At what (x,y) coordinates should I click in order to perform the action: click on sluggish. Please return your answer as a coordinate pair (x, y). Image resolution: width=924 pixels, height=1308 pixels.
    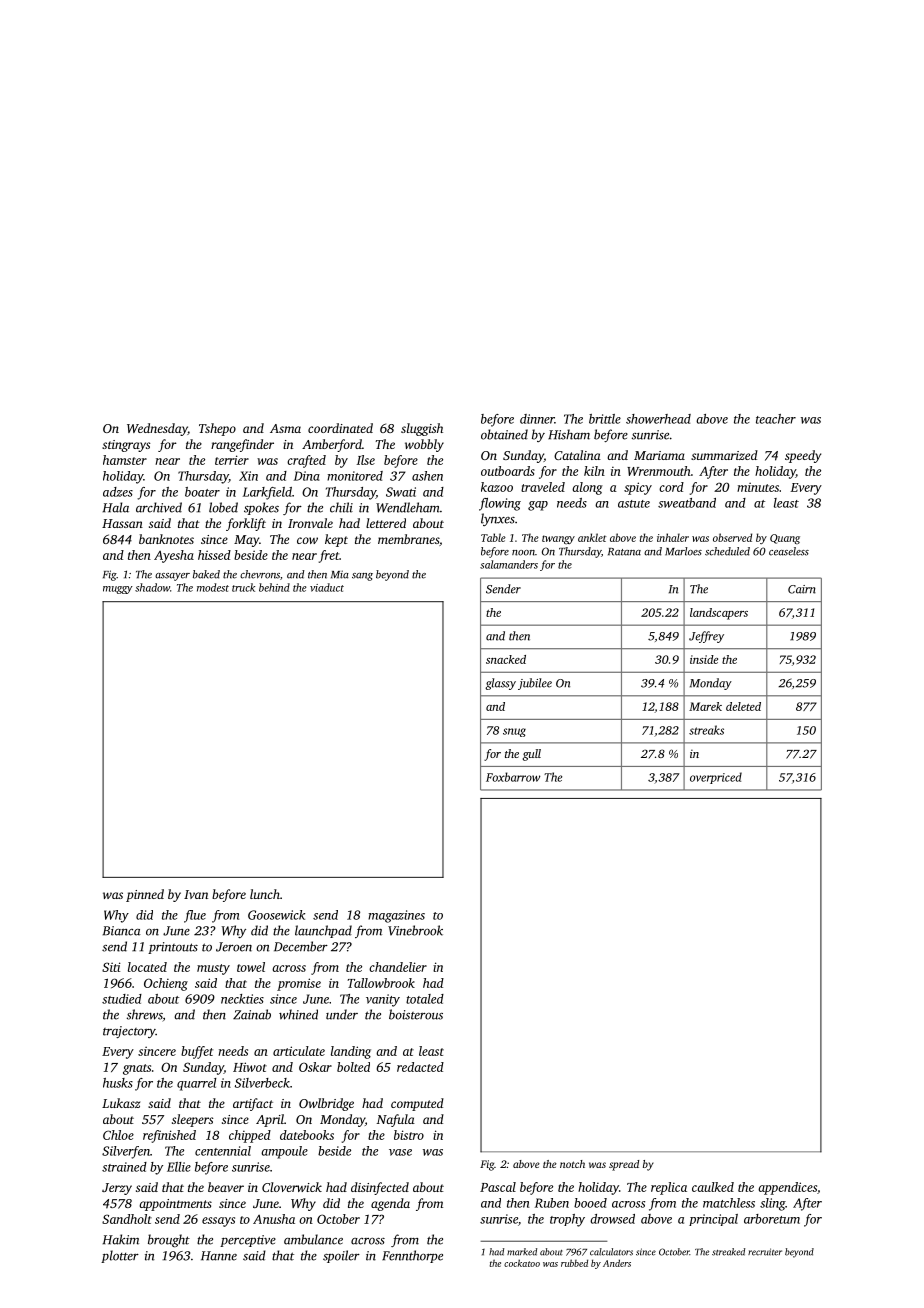
    Looking at the image, I should click on (422, 429).
